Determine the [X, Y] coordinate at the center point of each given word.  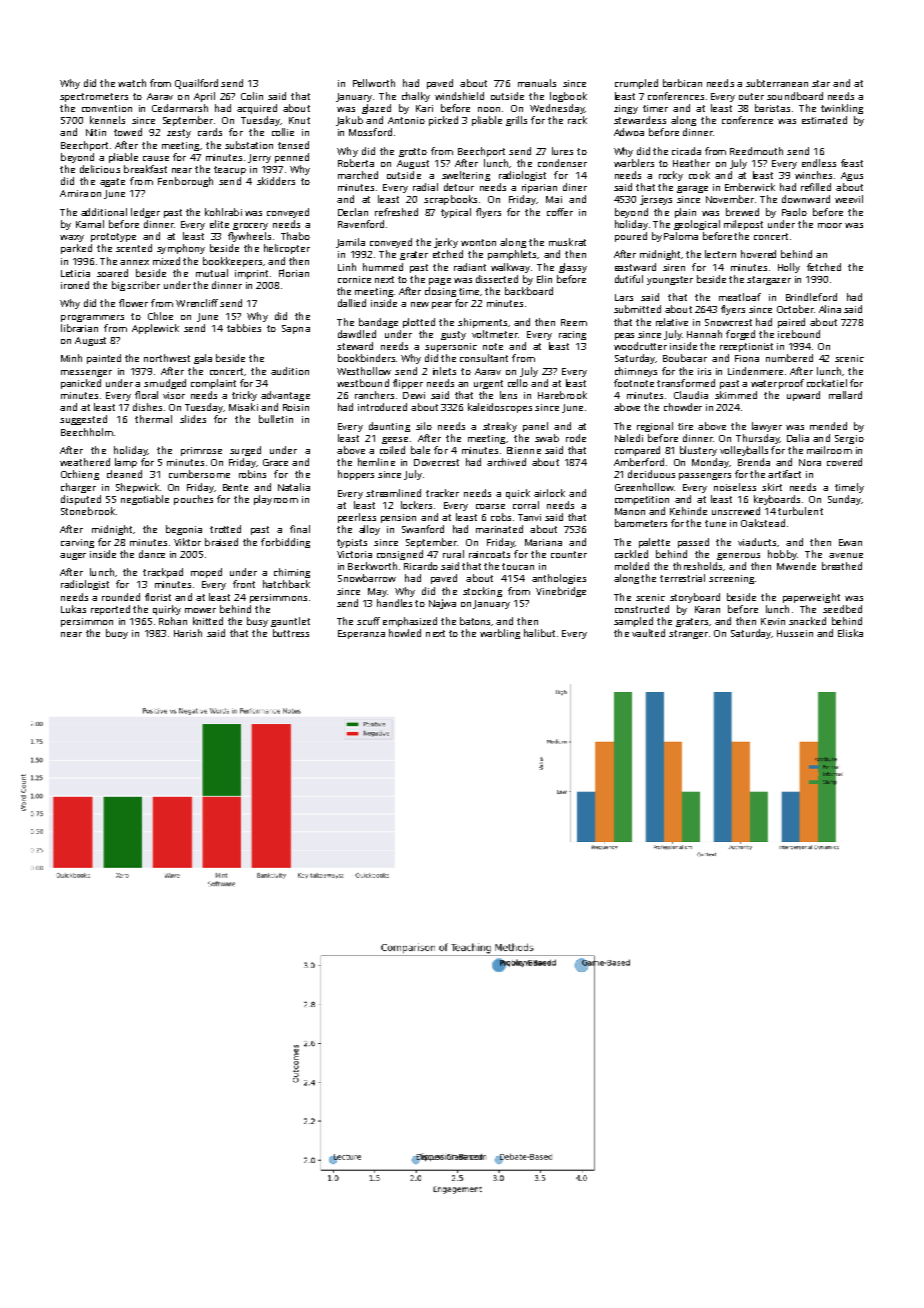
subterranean [777, 83]
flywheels [249, 237]
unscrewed [736, 511]
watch [132, 83]
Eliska [850, 633]
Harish [188, 633]
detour [459, 187]
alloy [369, 530]
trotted [225, 529]
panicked [81, 384]
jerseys [656, 200]
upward [803, 396]
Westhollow [364, 371]
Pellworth [374, 83]
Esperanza [361, 634]
